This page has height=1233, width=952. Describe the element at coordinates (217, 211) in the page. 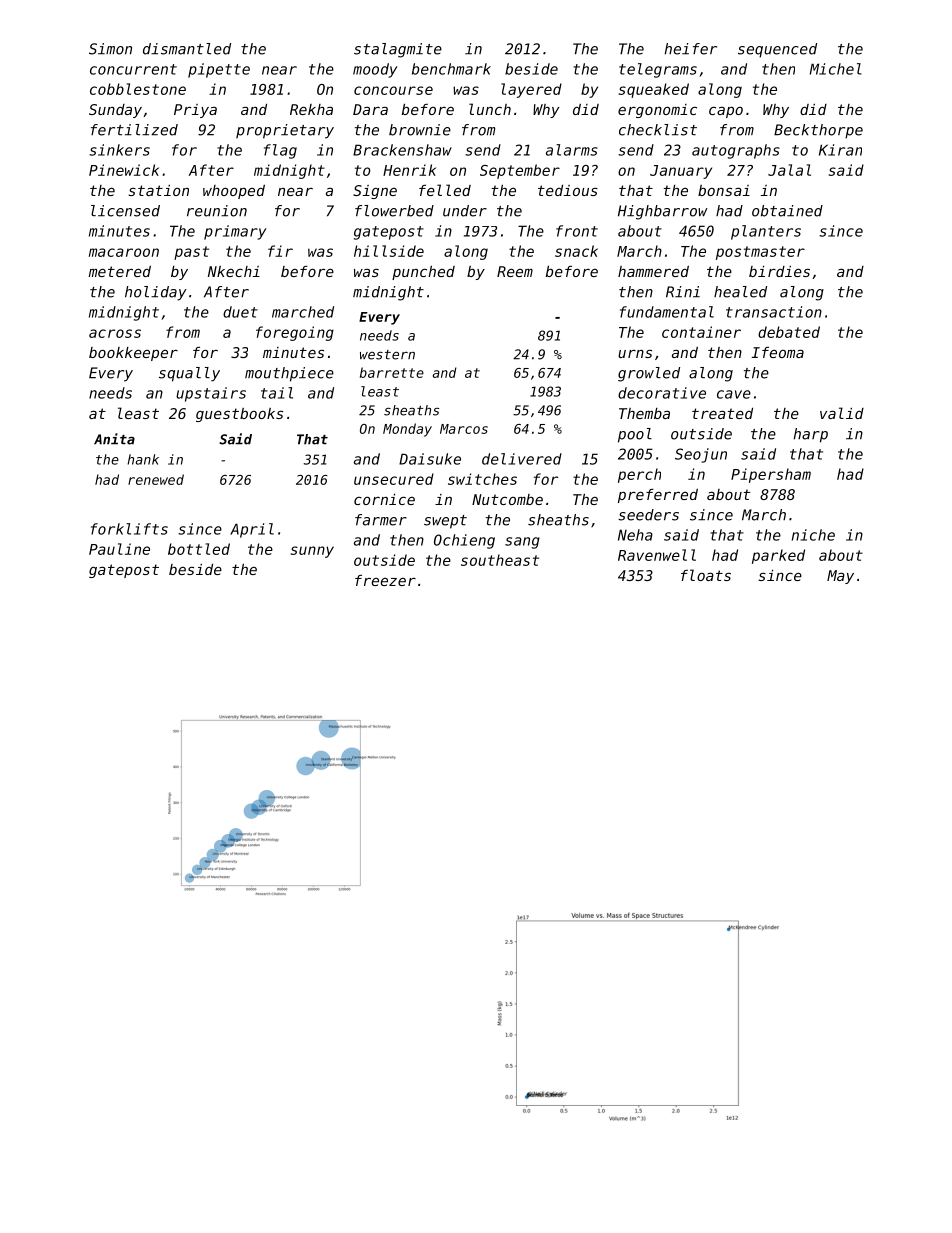

I see `reunion` at that location.
